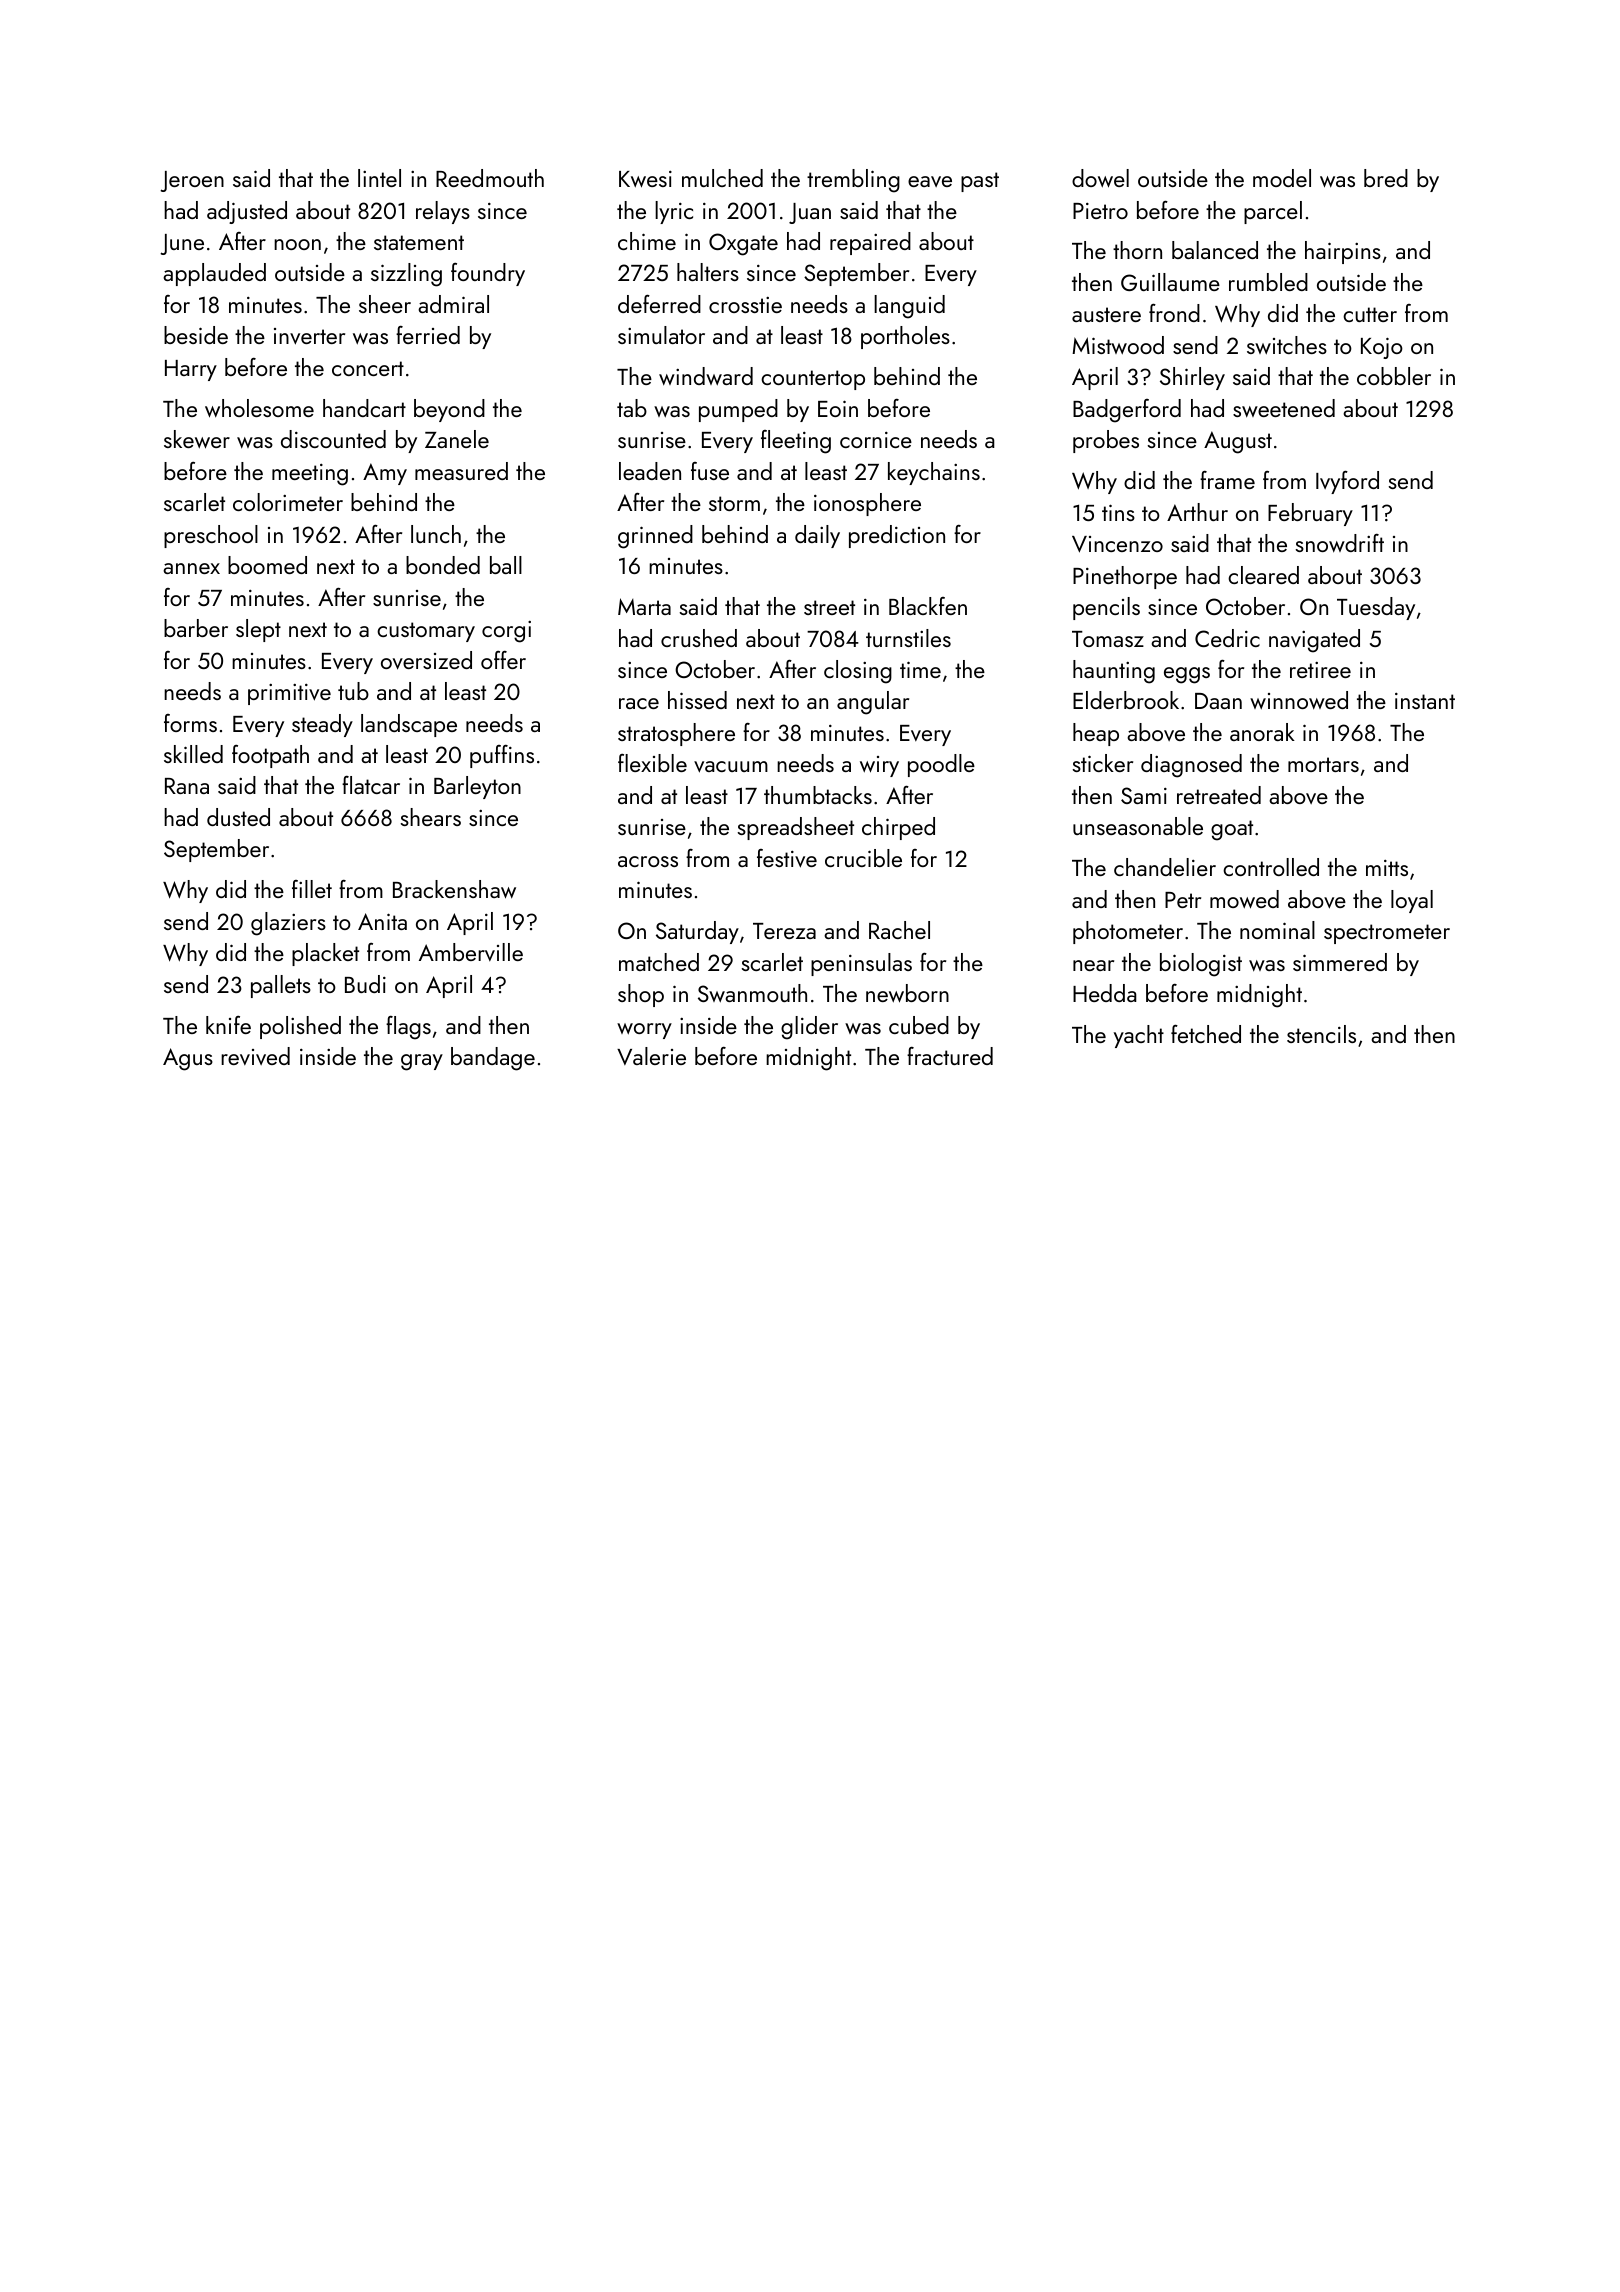 This screenshot has width=1620, height=2292. Describe the element at coordinates (980, 182) in the screenshot. I see `past` at that location.
